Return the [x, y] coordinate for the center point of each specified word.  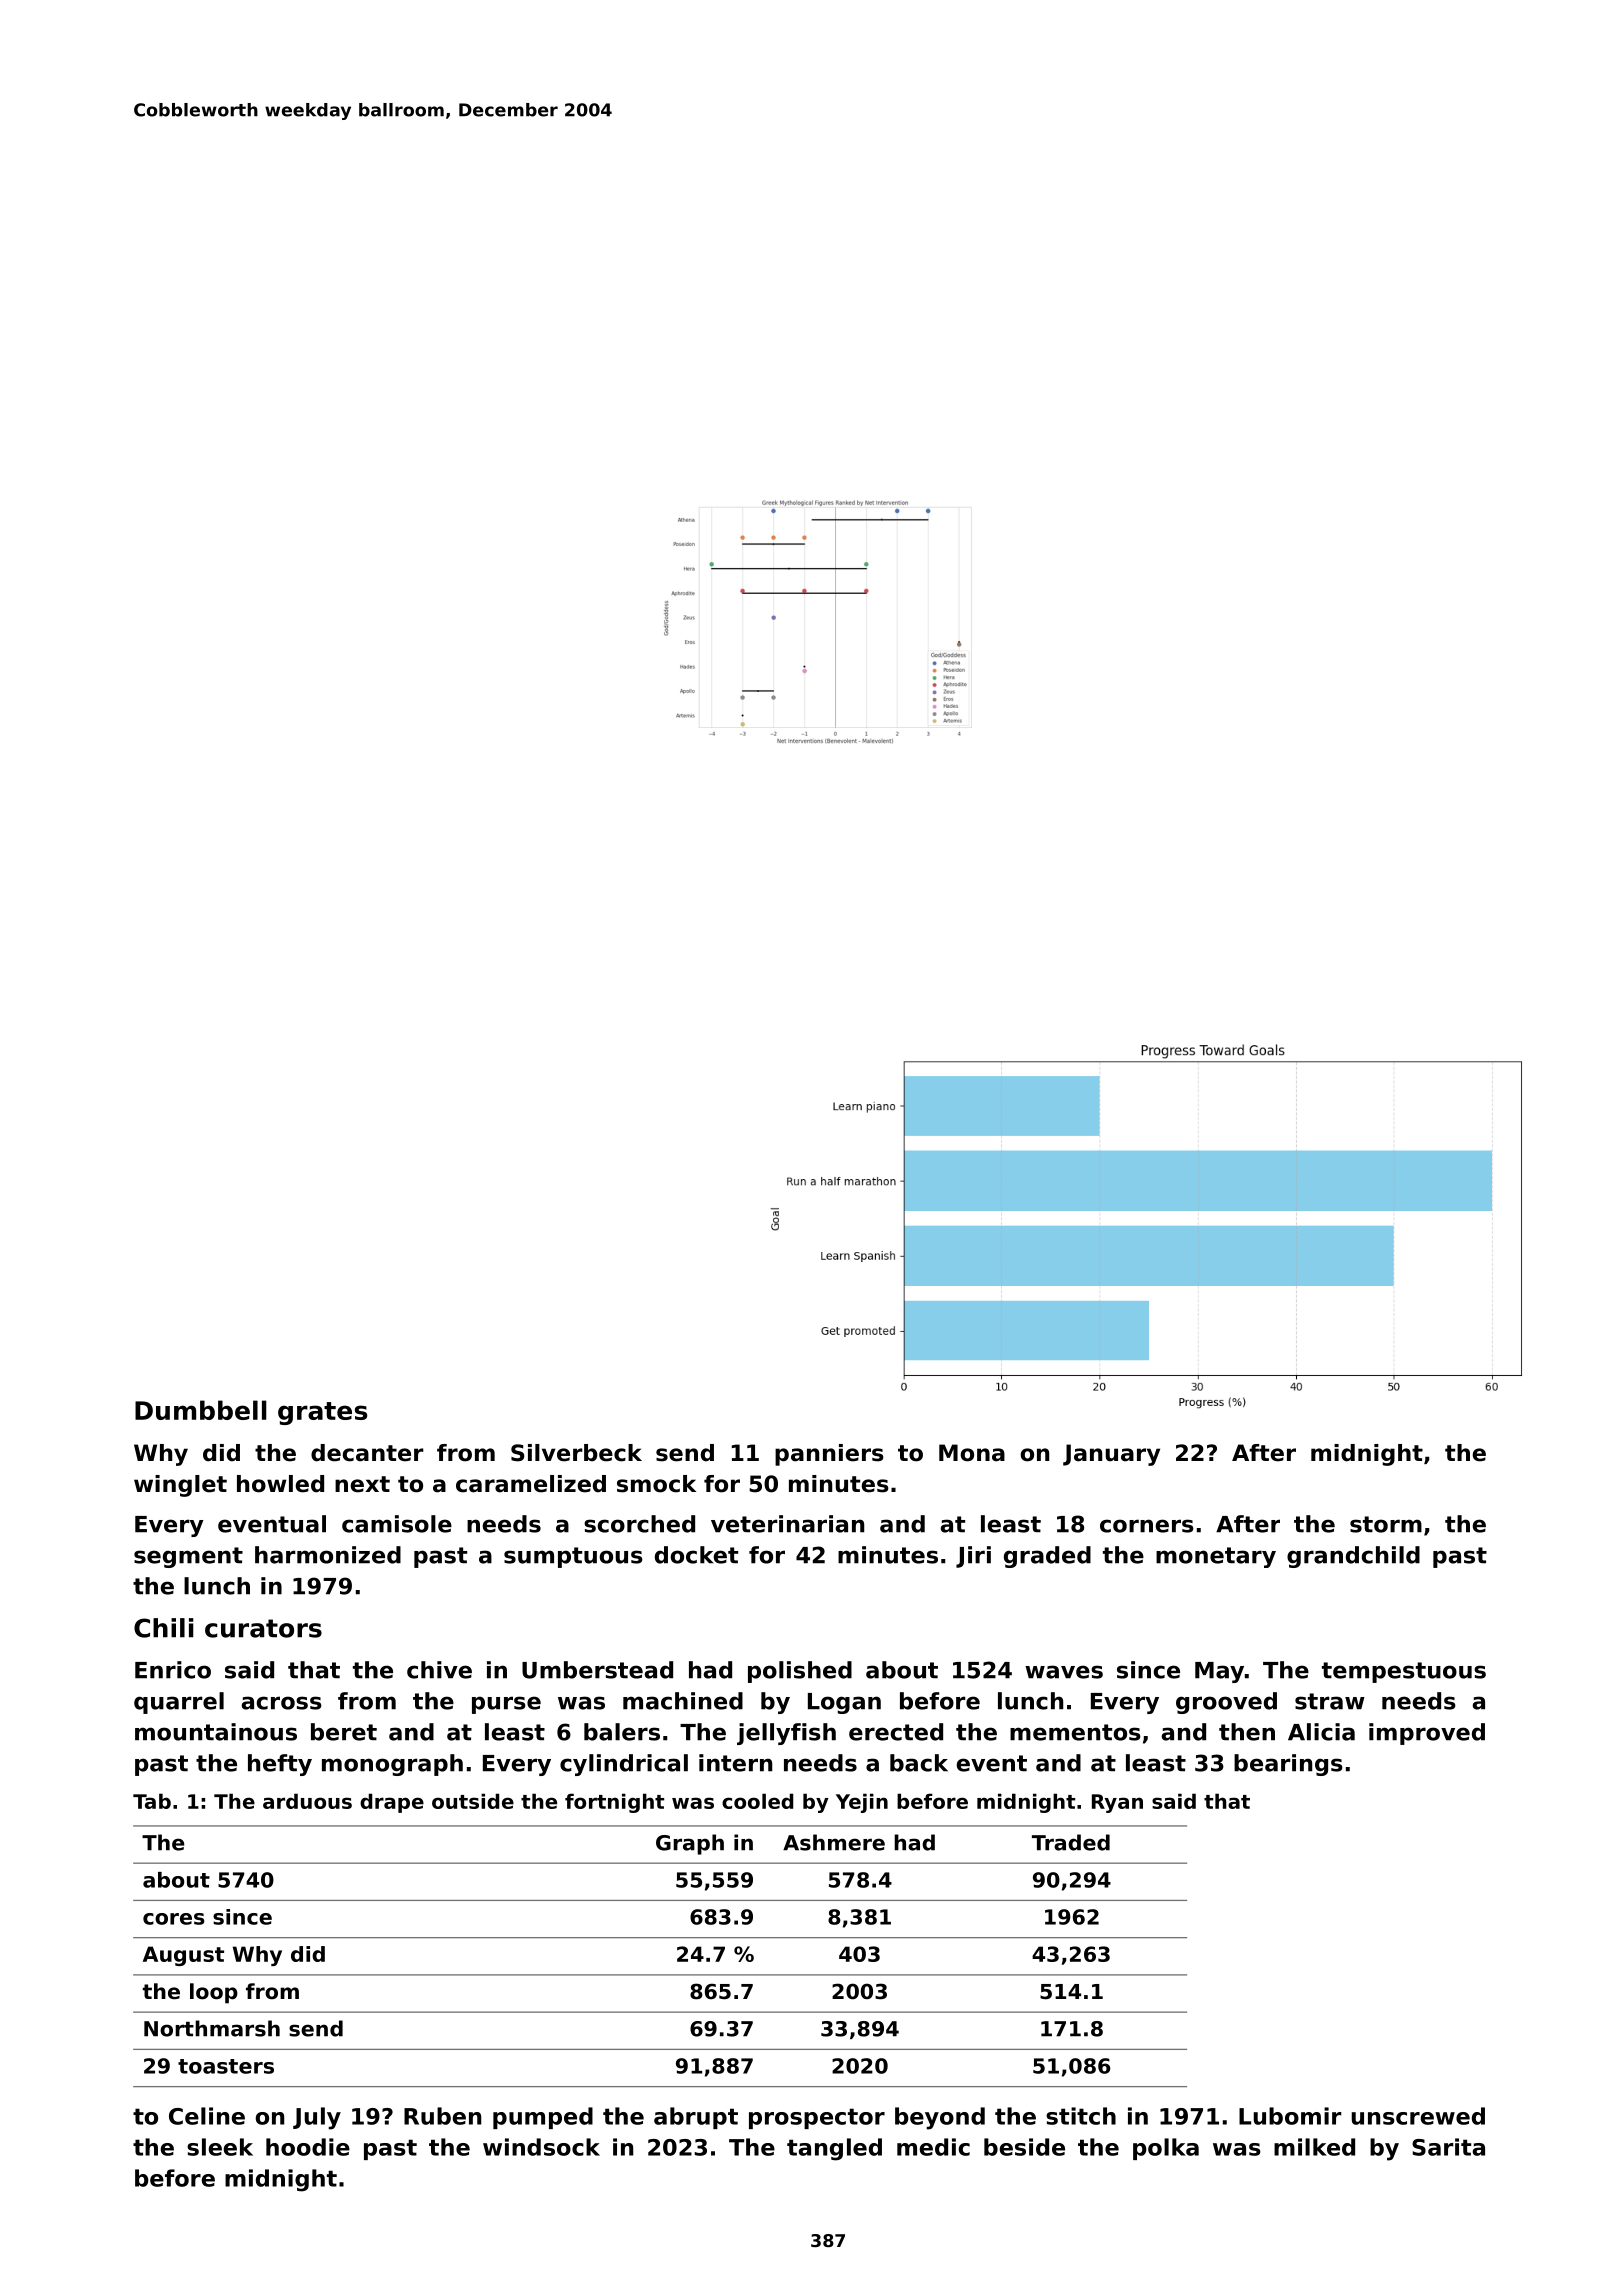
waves [1064, 1672]
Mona [972, 1453]
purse [506, 1705]
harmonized [328, 1555]
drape [392, 1803]
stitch [1081, 2116]
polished [800, 1672]
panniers [829, 1455]
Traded [1071, 1842]
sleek [220, 2147]
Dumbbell [201, 1410]
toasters [226, 2066]
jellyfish [786, 1734]
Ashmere [834, 1842]
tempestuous [1404, 1672]
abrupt [696, 2118]
